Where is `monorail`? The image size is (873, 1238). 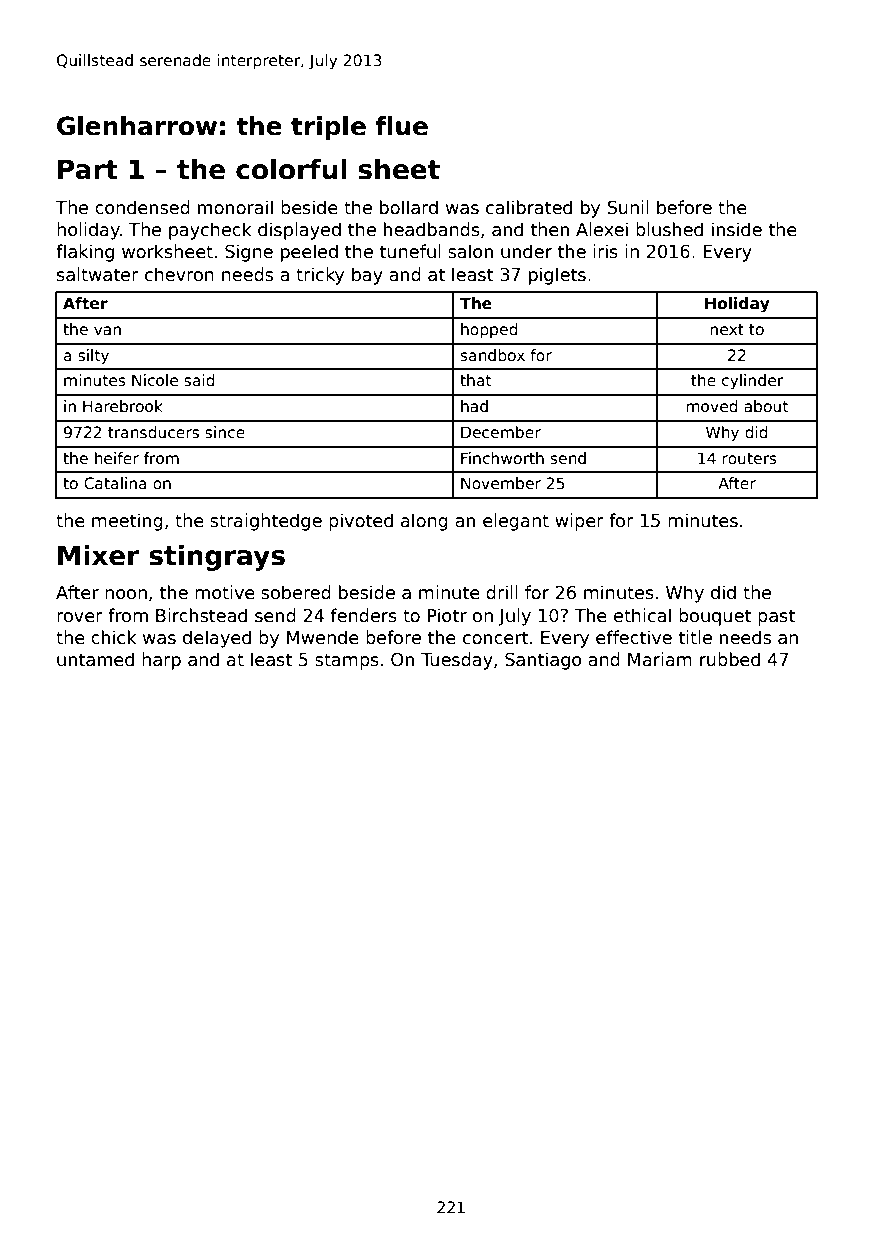
monorail is located at coordinates (235, 207).
